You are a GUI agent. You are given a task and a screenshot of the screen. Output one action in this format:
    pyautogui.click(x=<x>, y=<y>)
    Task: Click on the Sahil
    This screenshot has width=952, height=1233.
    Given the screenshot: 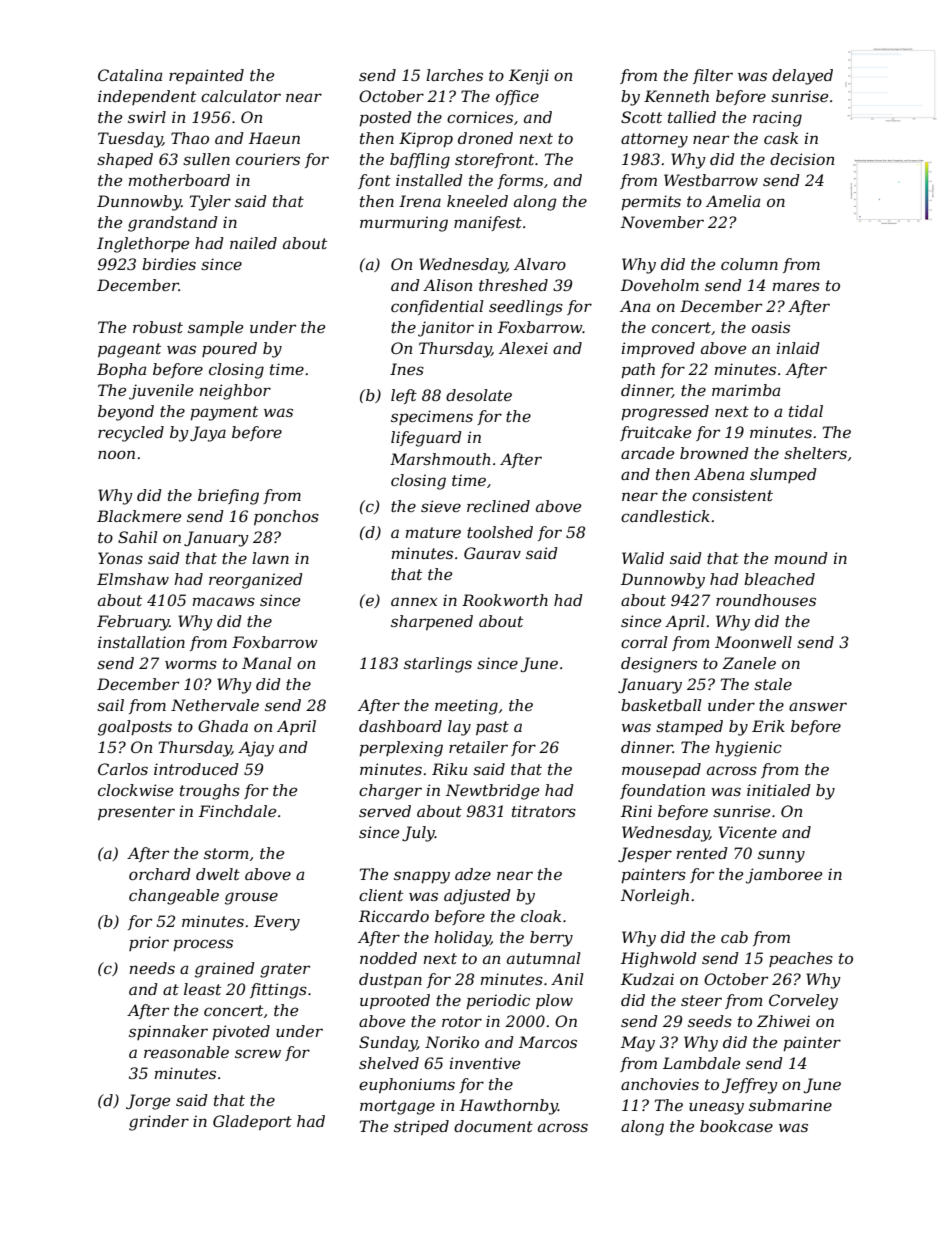 What is the action you would take?
    pyautogui.click(x=138, y=537)
